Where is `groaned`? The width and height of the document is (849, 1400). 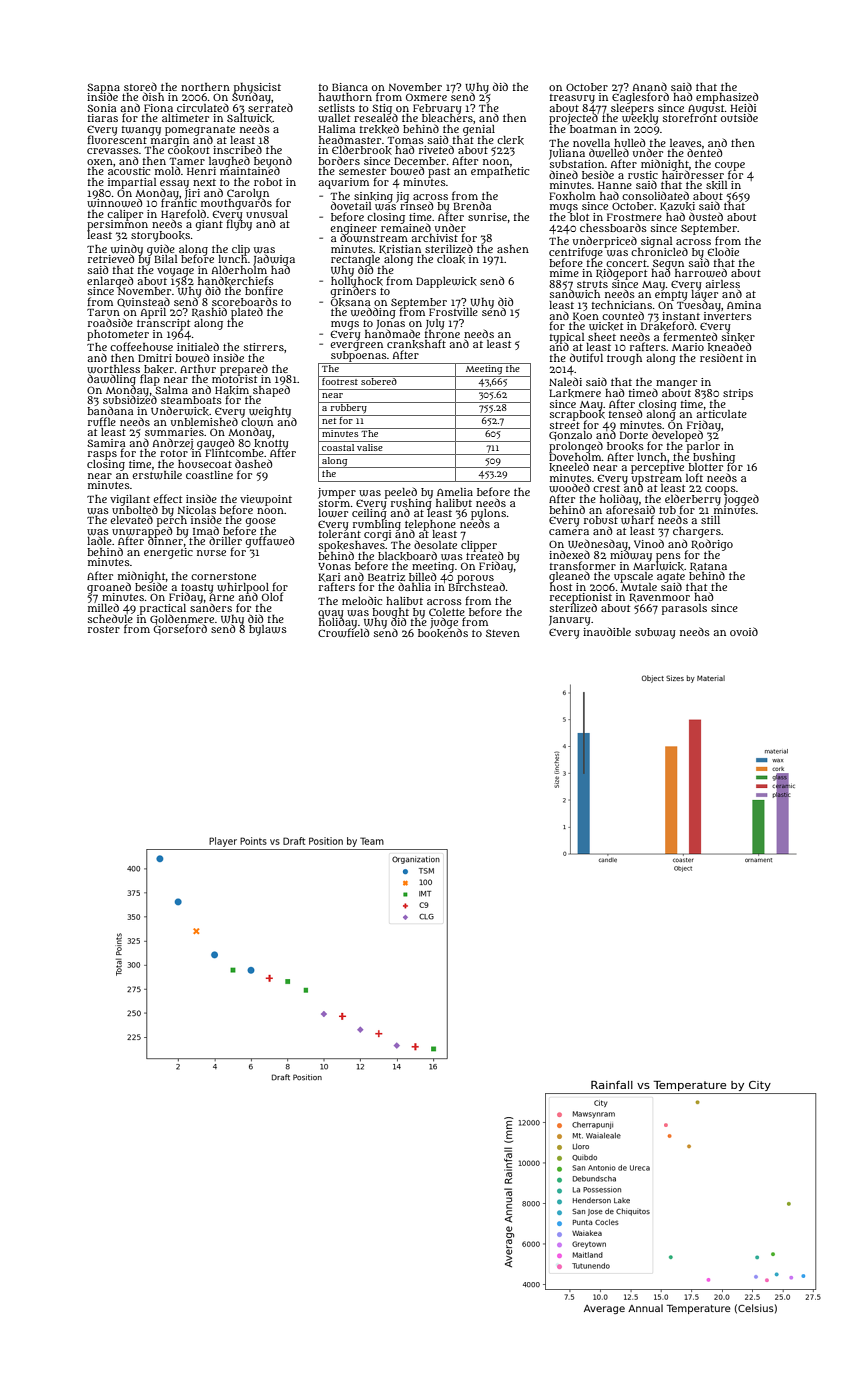 groaned is located at coordinates (109, 588).
